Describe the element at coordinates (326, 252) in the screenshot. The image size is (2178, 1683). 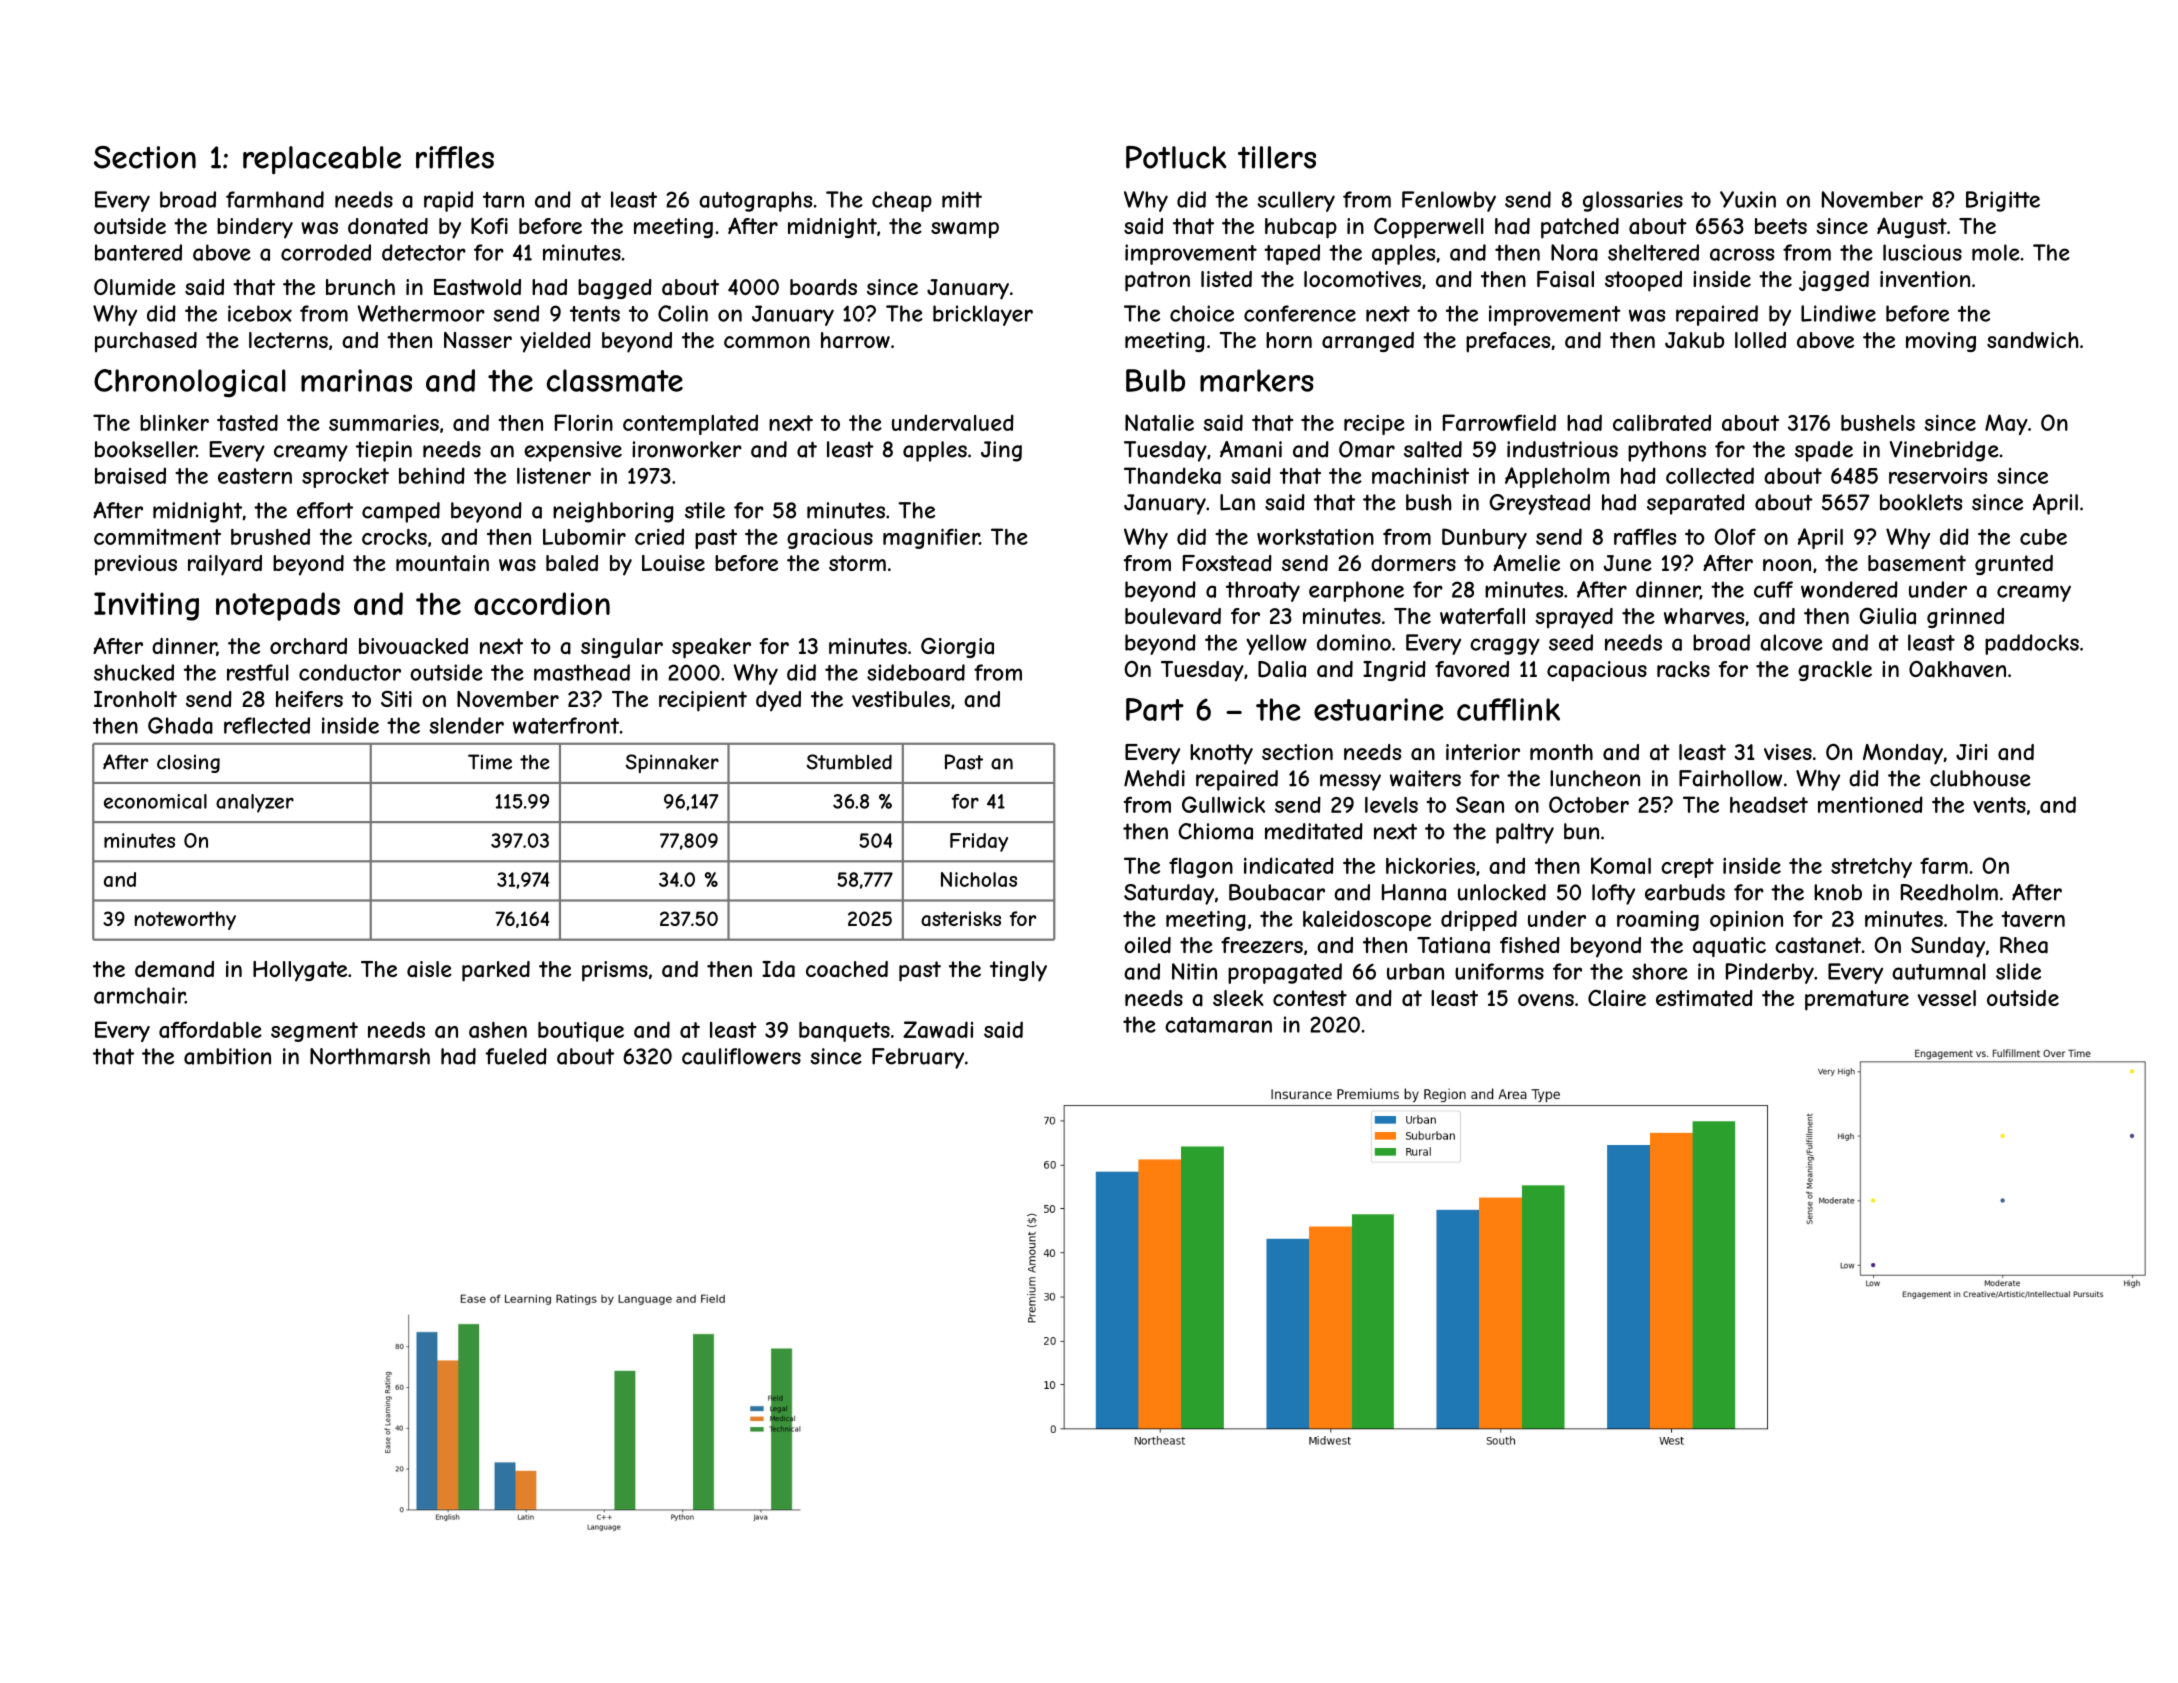
I see `corroded` at that location.
